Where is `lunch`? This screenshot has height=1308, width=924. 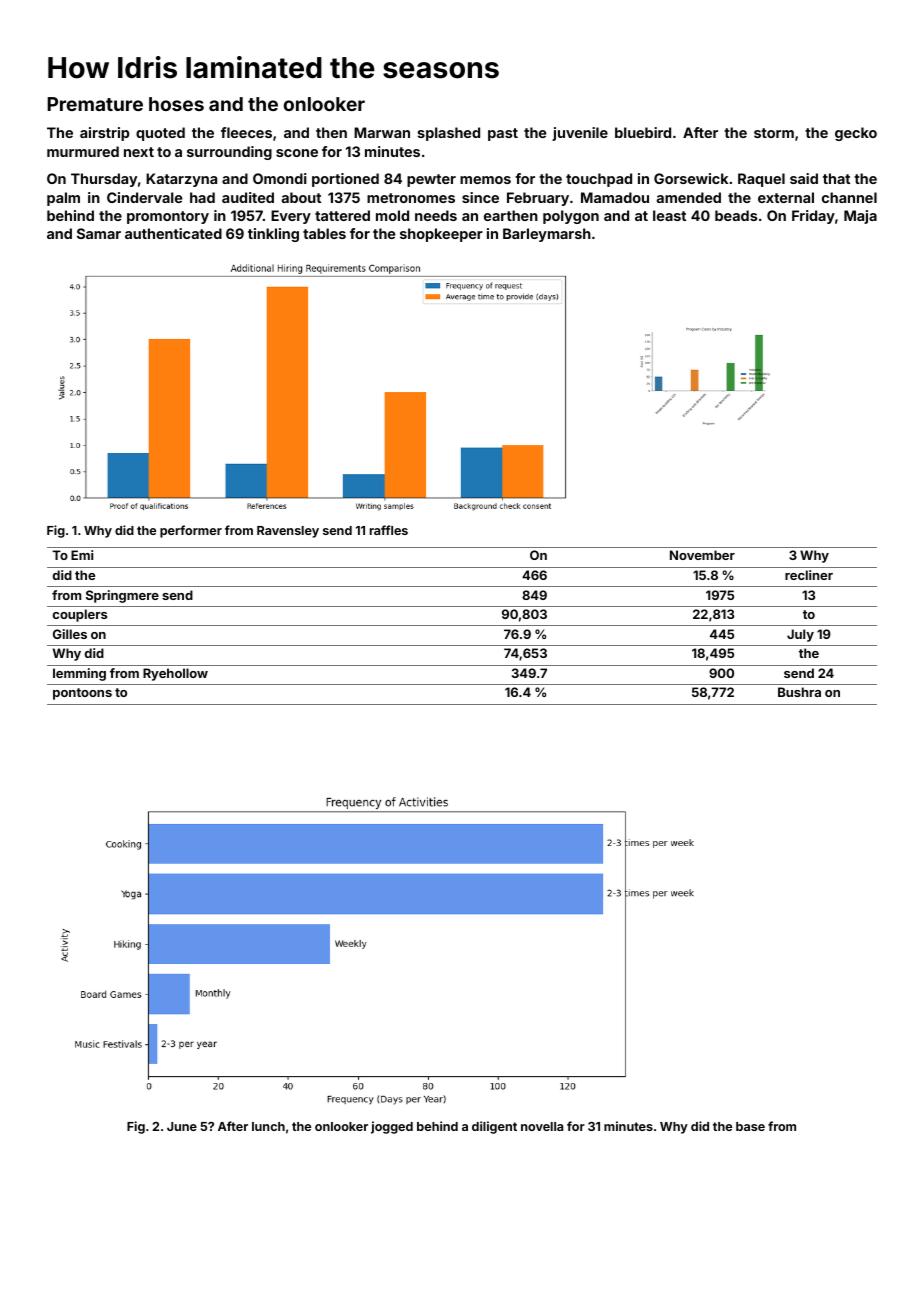 lunch is located at coordinates (268, 1126).
